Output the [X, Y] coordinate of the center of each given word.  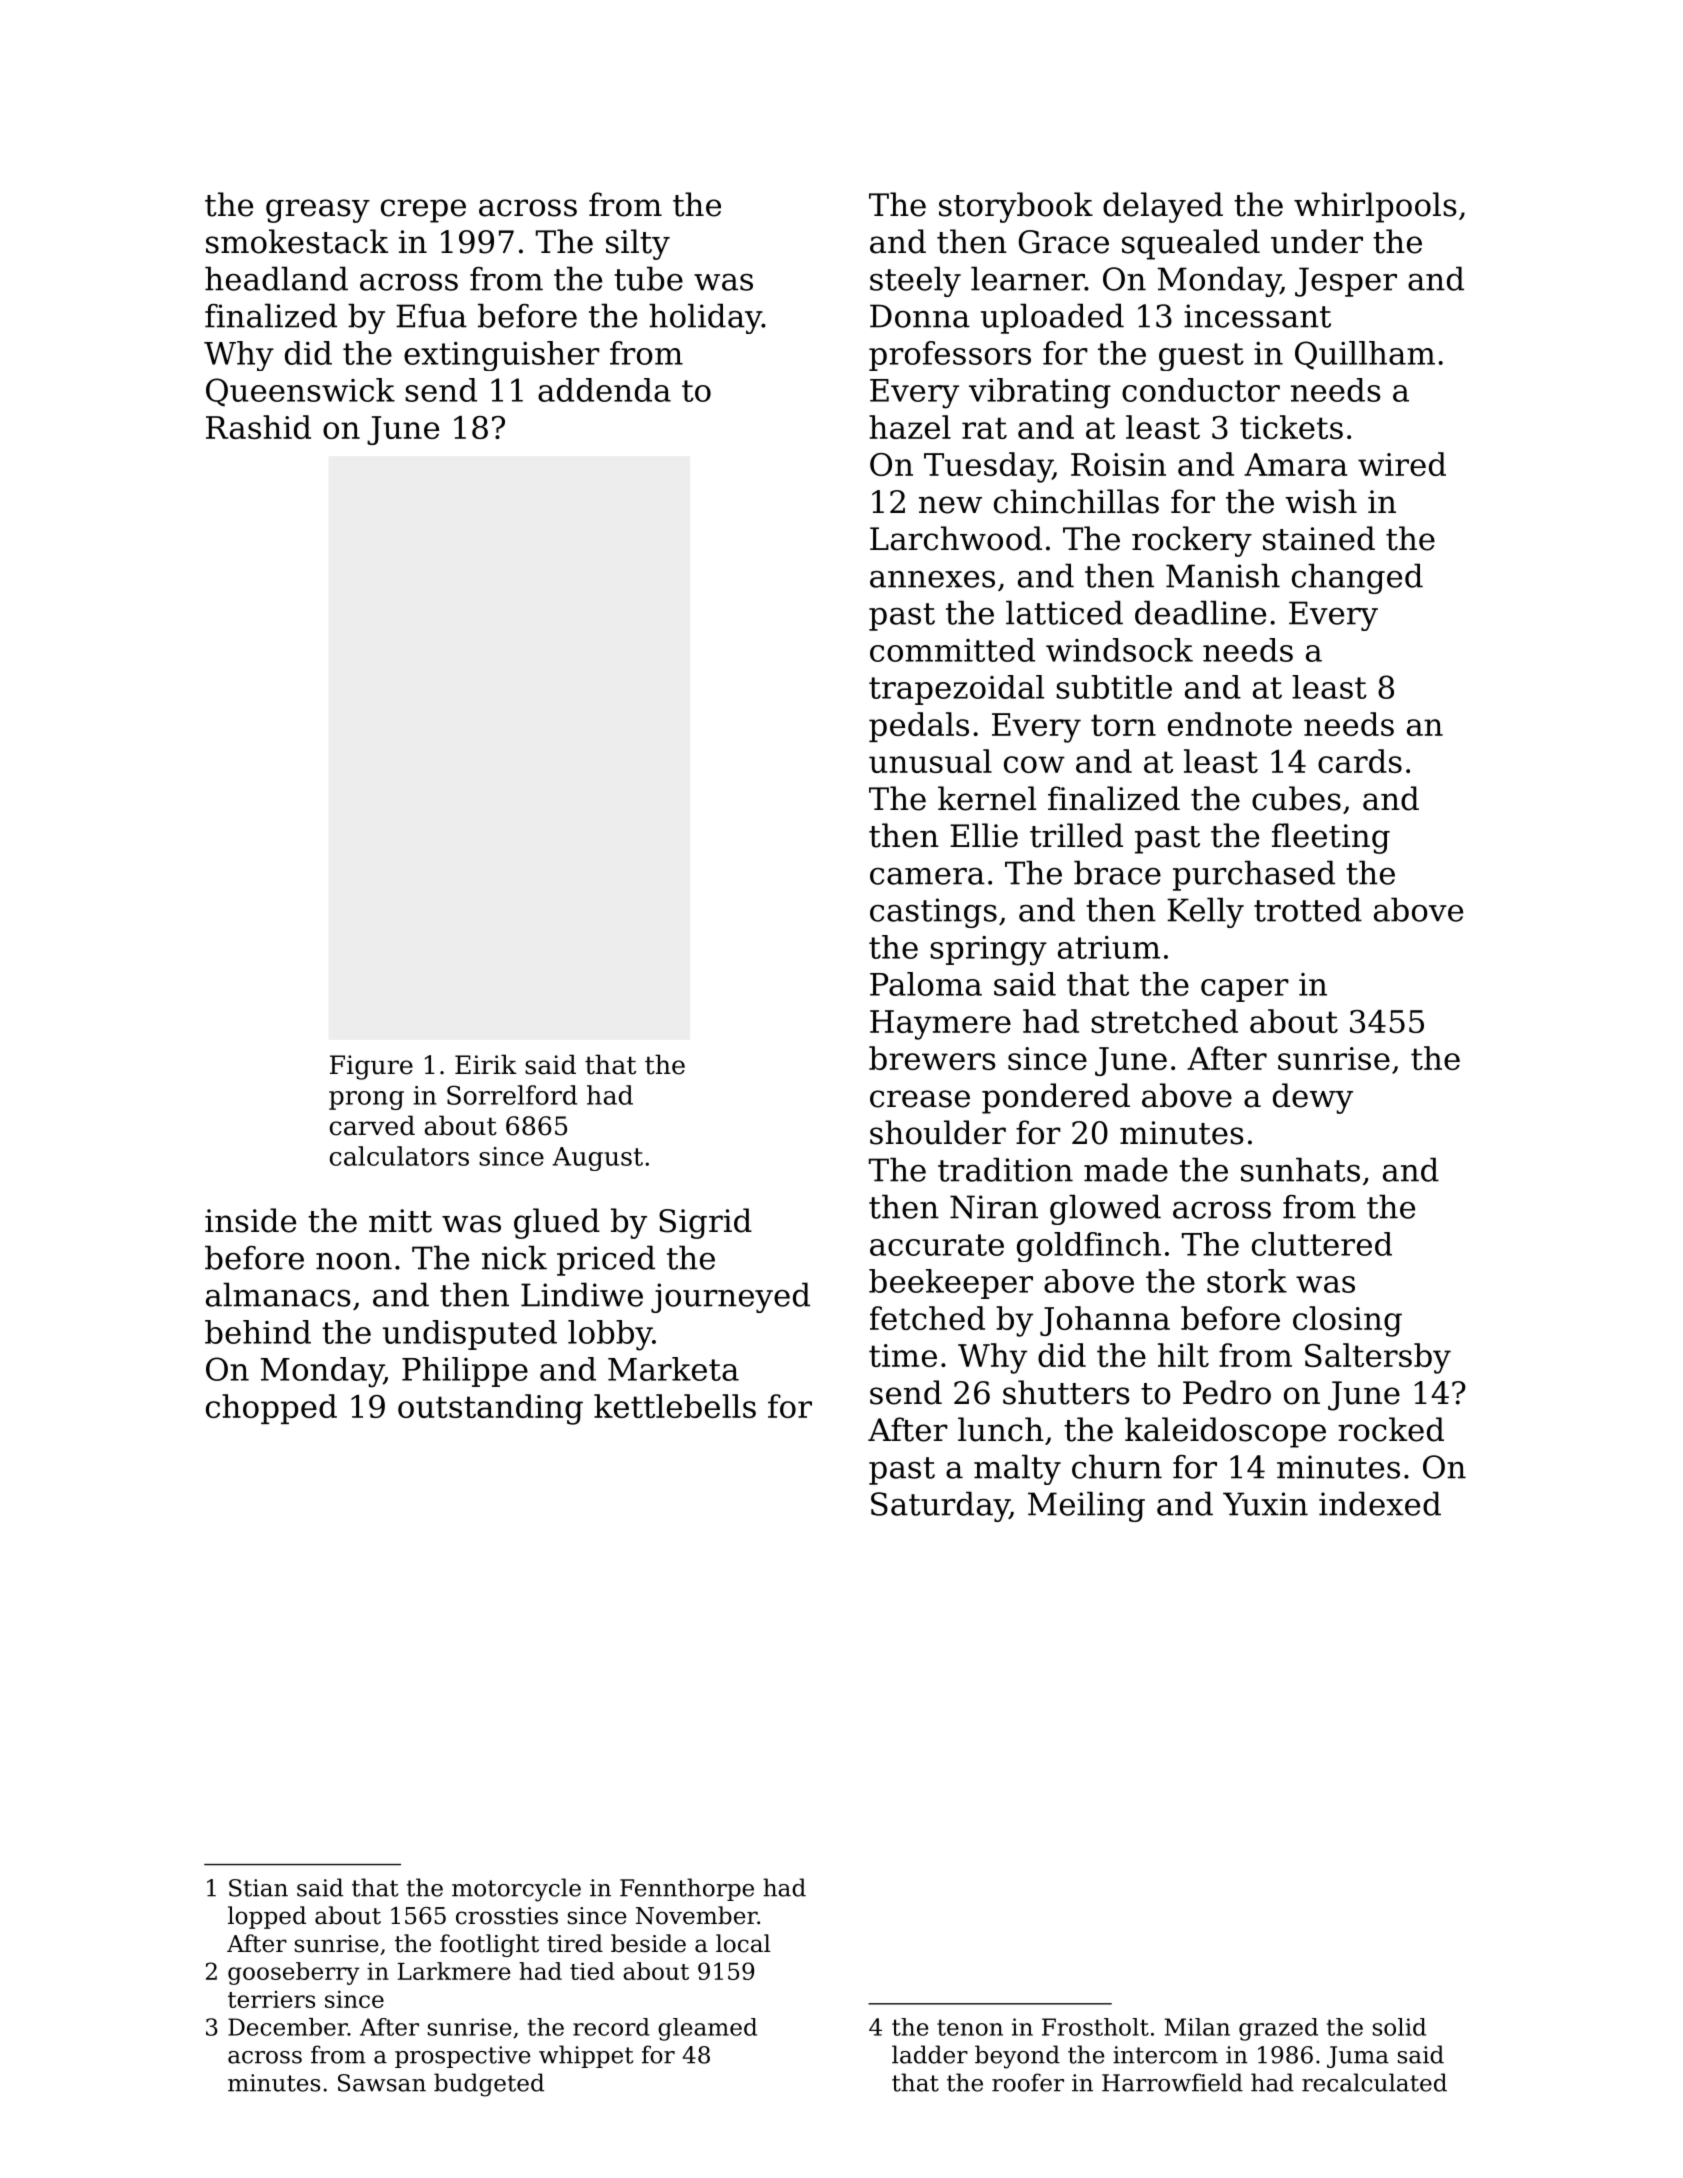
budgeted [489, 2085]
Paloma [926, 984]
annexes [932, 579]
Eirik [486, 1064]
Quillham [1365, 355]
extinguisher [502, 356]
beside [648, 1943]
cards [1360, 761]
